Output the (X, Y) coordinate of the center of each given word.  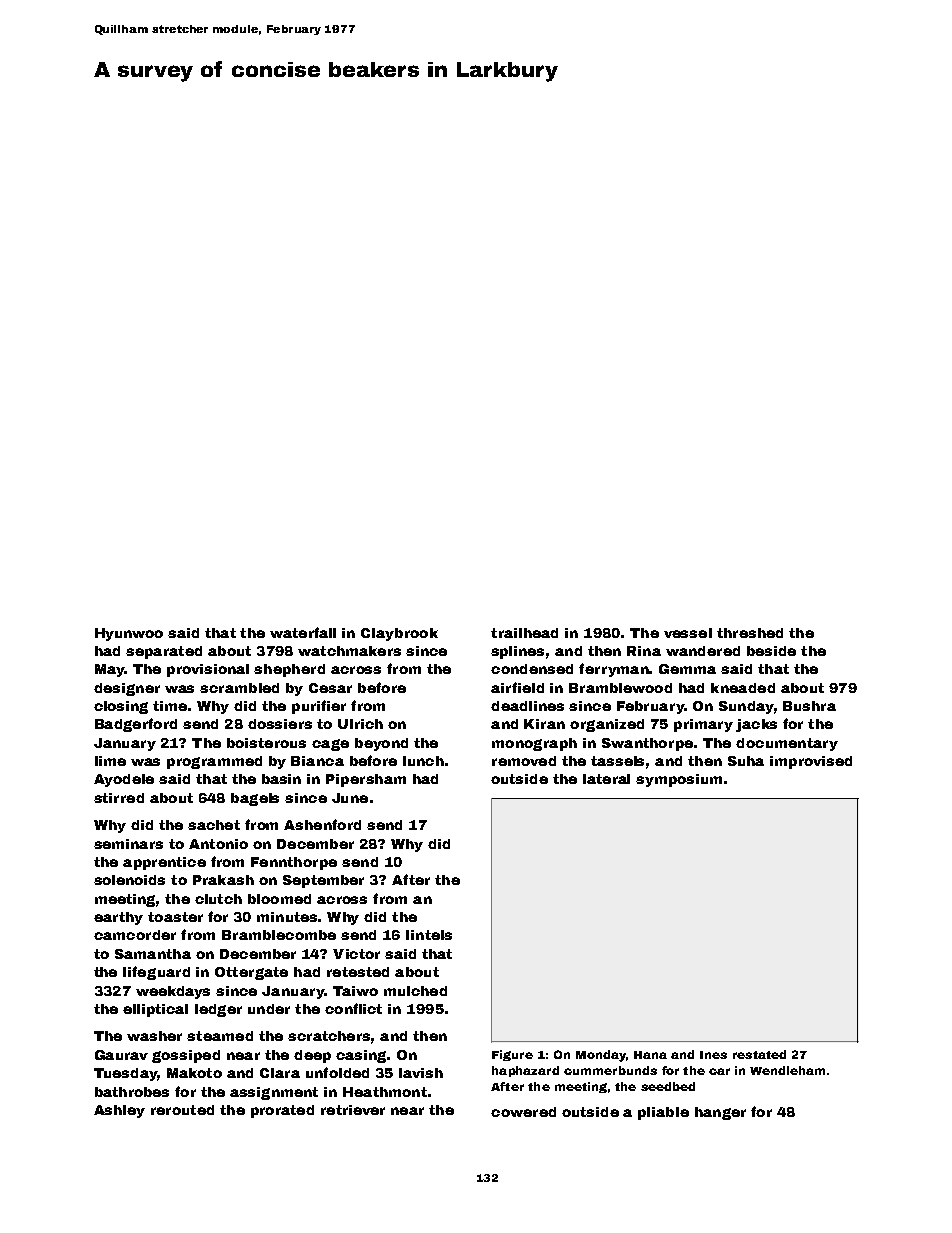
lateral (606, 779)
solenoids (129, 880)
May (109, 670)
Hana (650, 1055)
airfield (517, 687)
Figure (512, 1055)
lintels (429, 935)
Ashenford (322, 824)
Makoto (194, 1073)
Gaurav (121, 1055)
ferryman (614, 670)
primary (703, 725)
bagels (255, 799)
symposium (679, 780)
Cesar (330, 688)
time (170, 706)
